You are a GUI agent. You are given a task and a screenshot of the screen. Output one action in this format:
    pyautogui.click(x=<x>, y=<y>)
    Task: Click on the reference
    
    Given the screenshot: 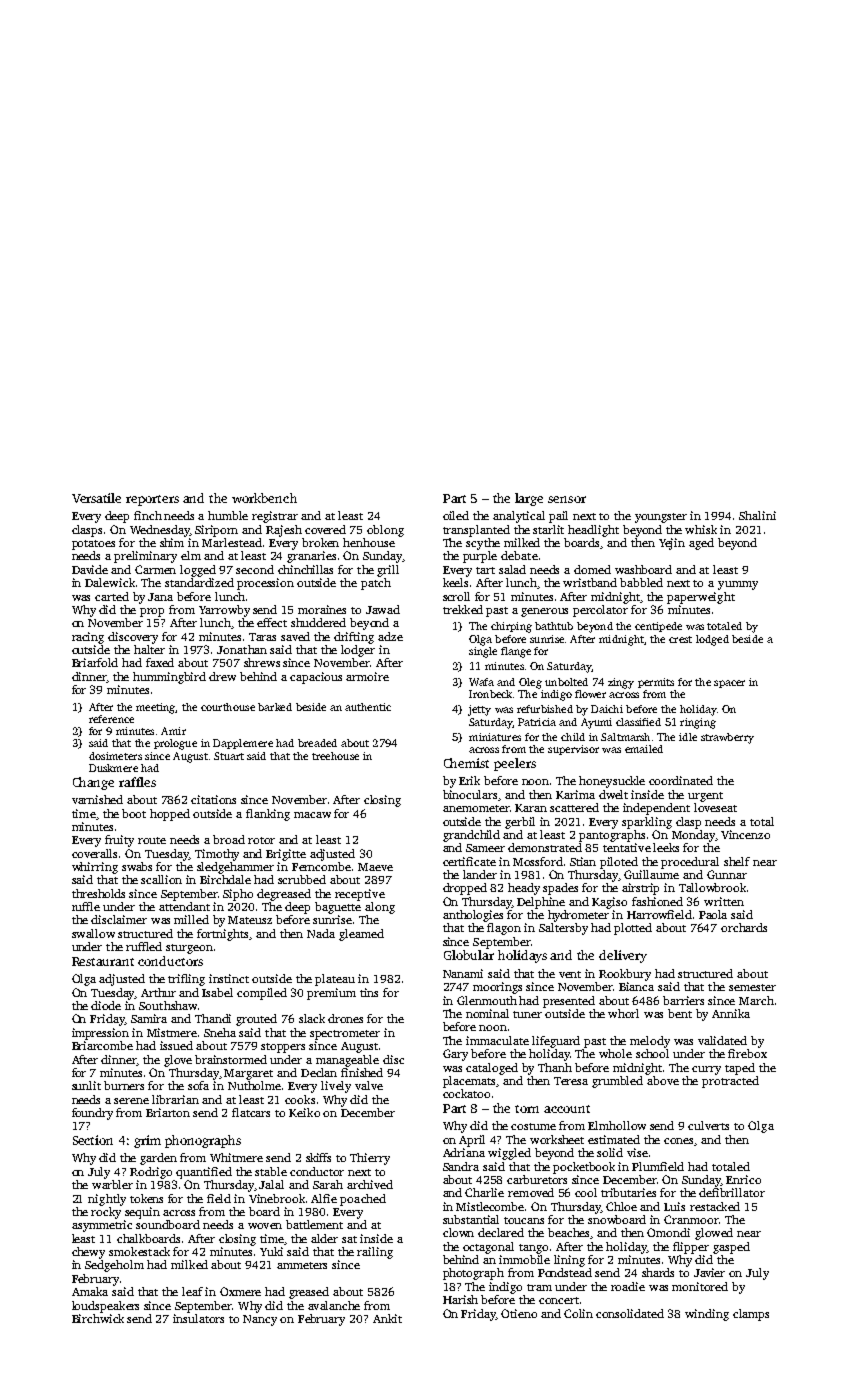 What is the action you would take?
    pyautogui.click(x=111, y=719)
